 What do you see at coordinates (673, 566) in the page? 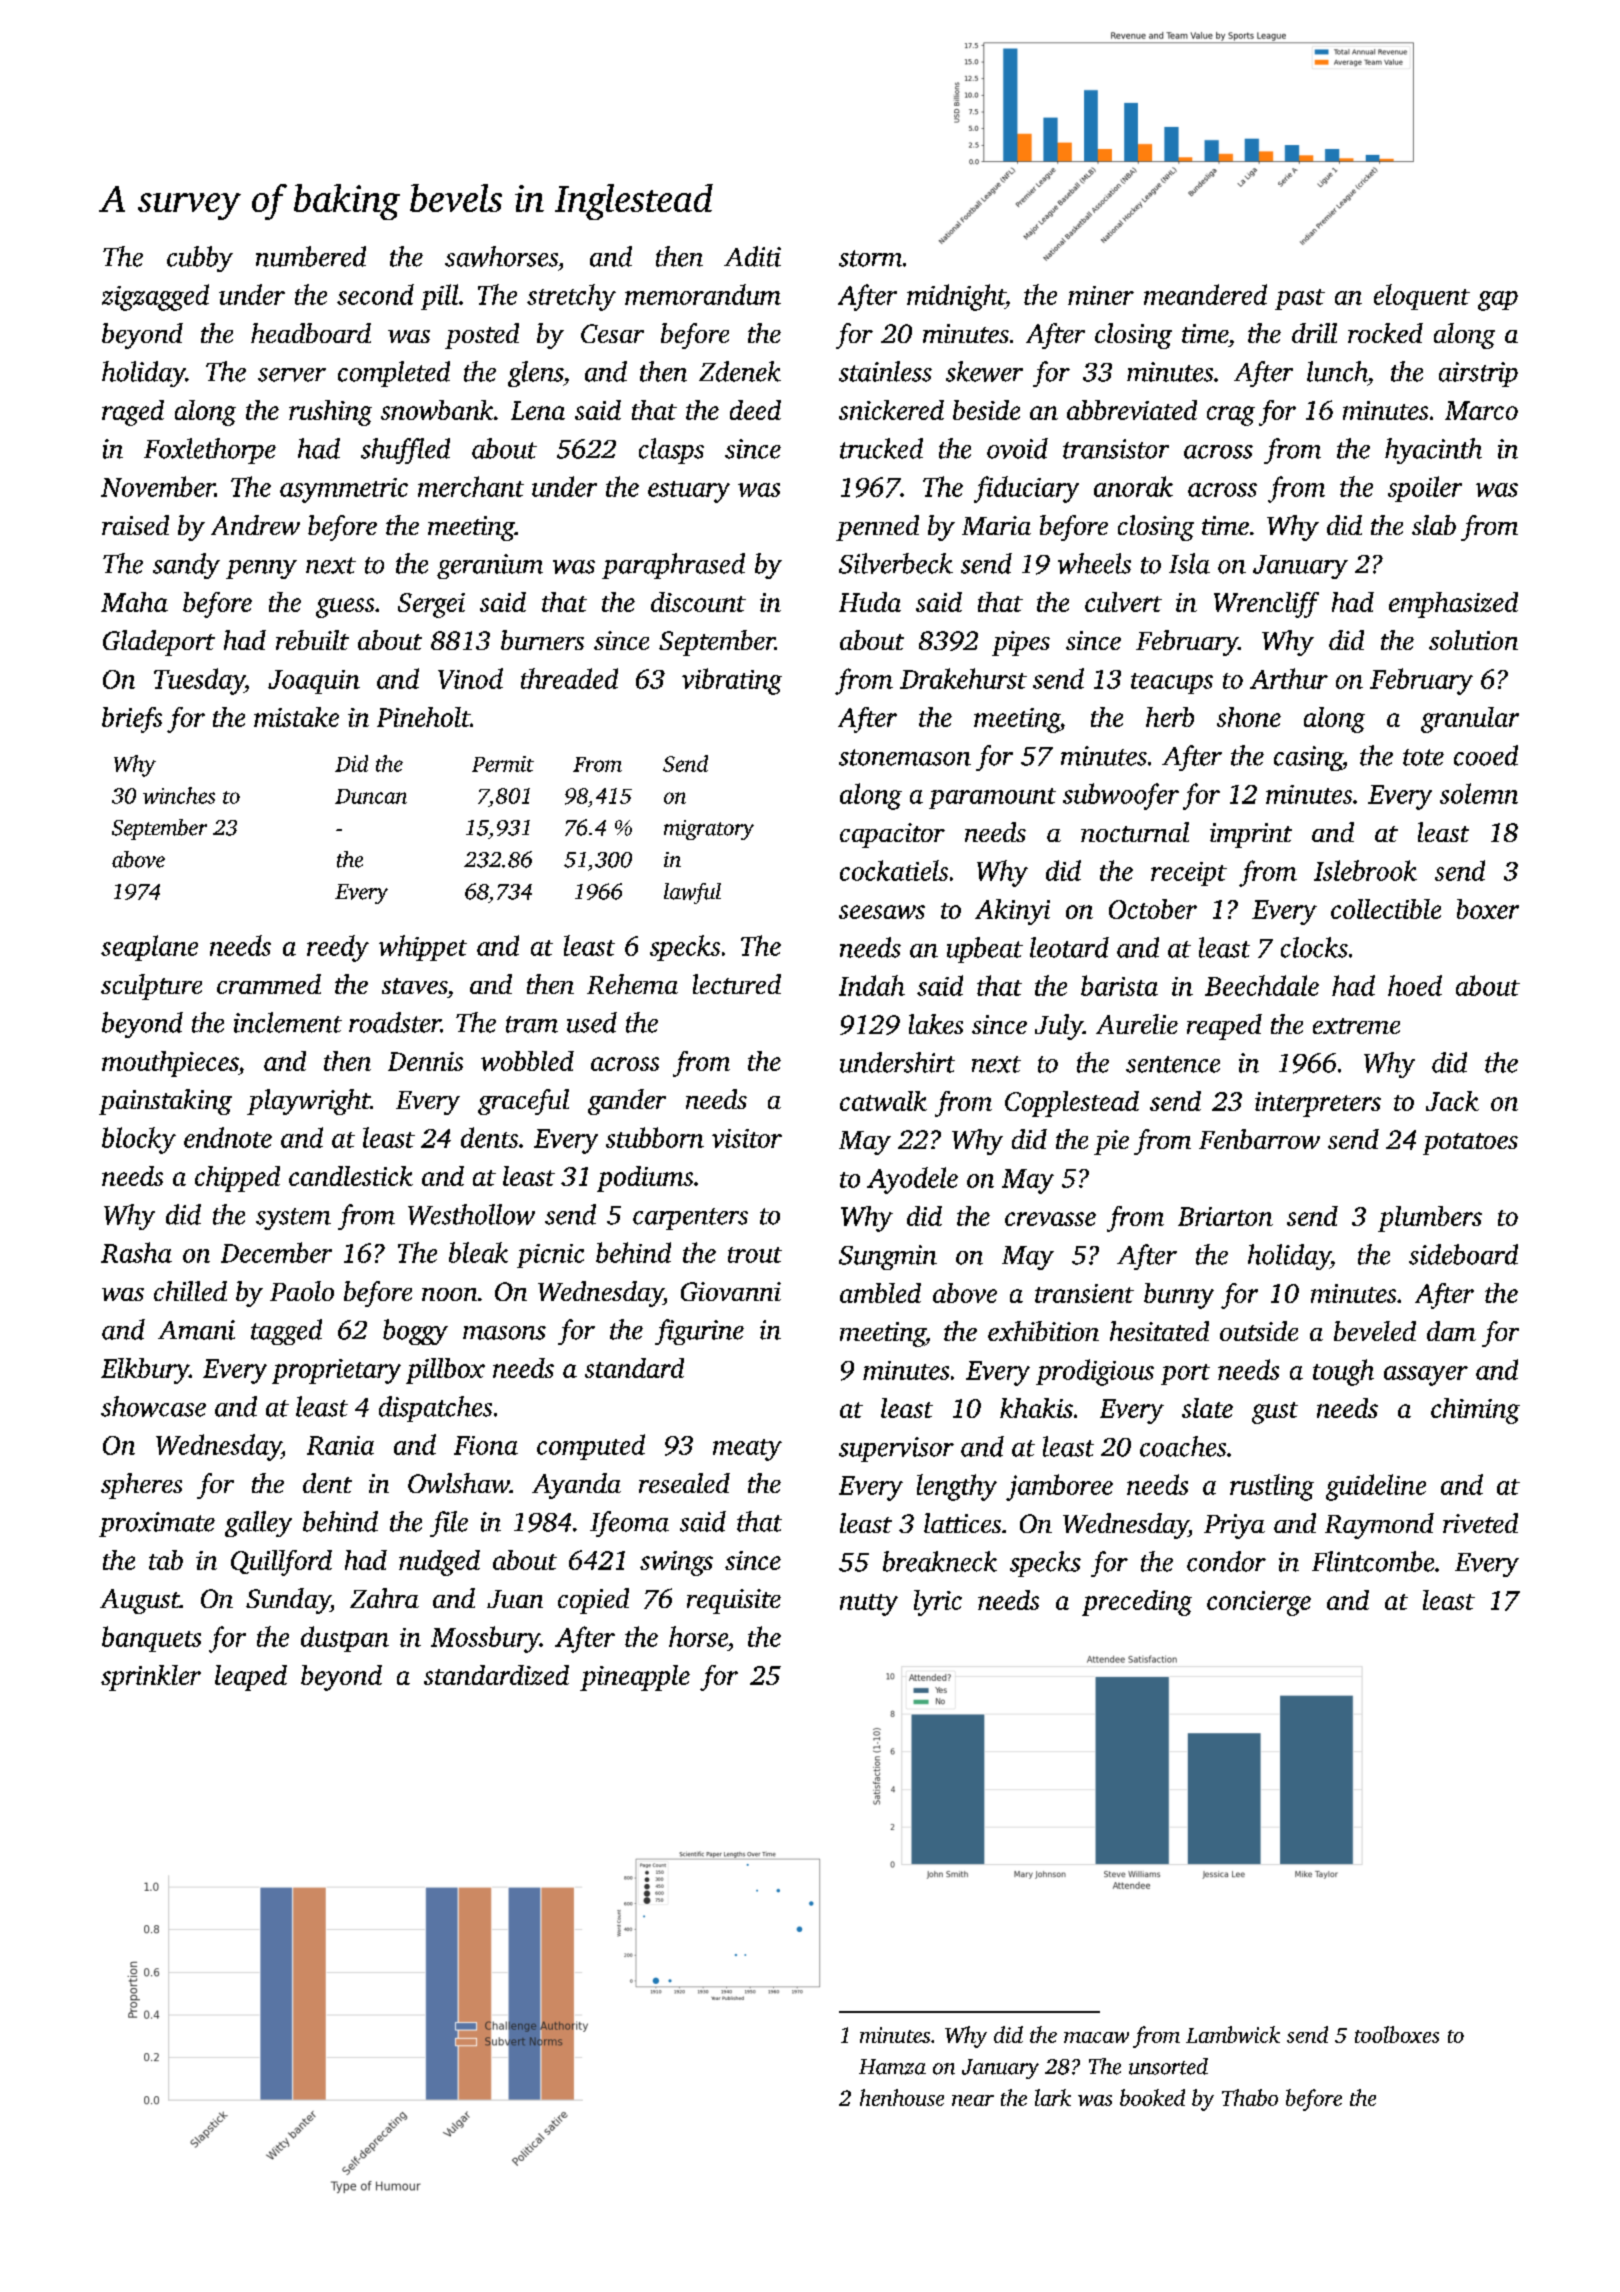
I see `paraphrased` at bounding box center [673, 566].
